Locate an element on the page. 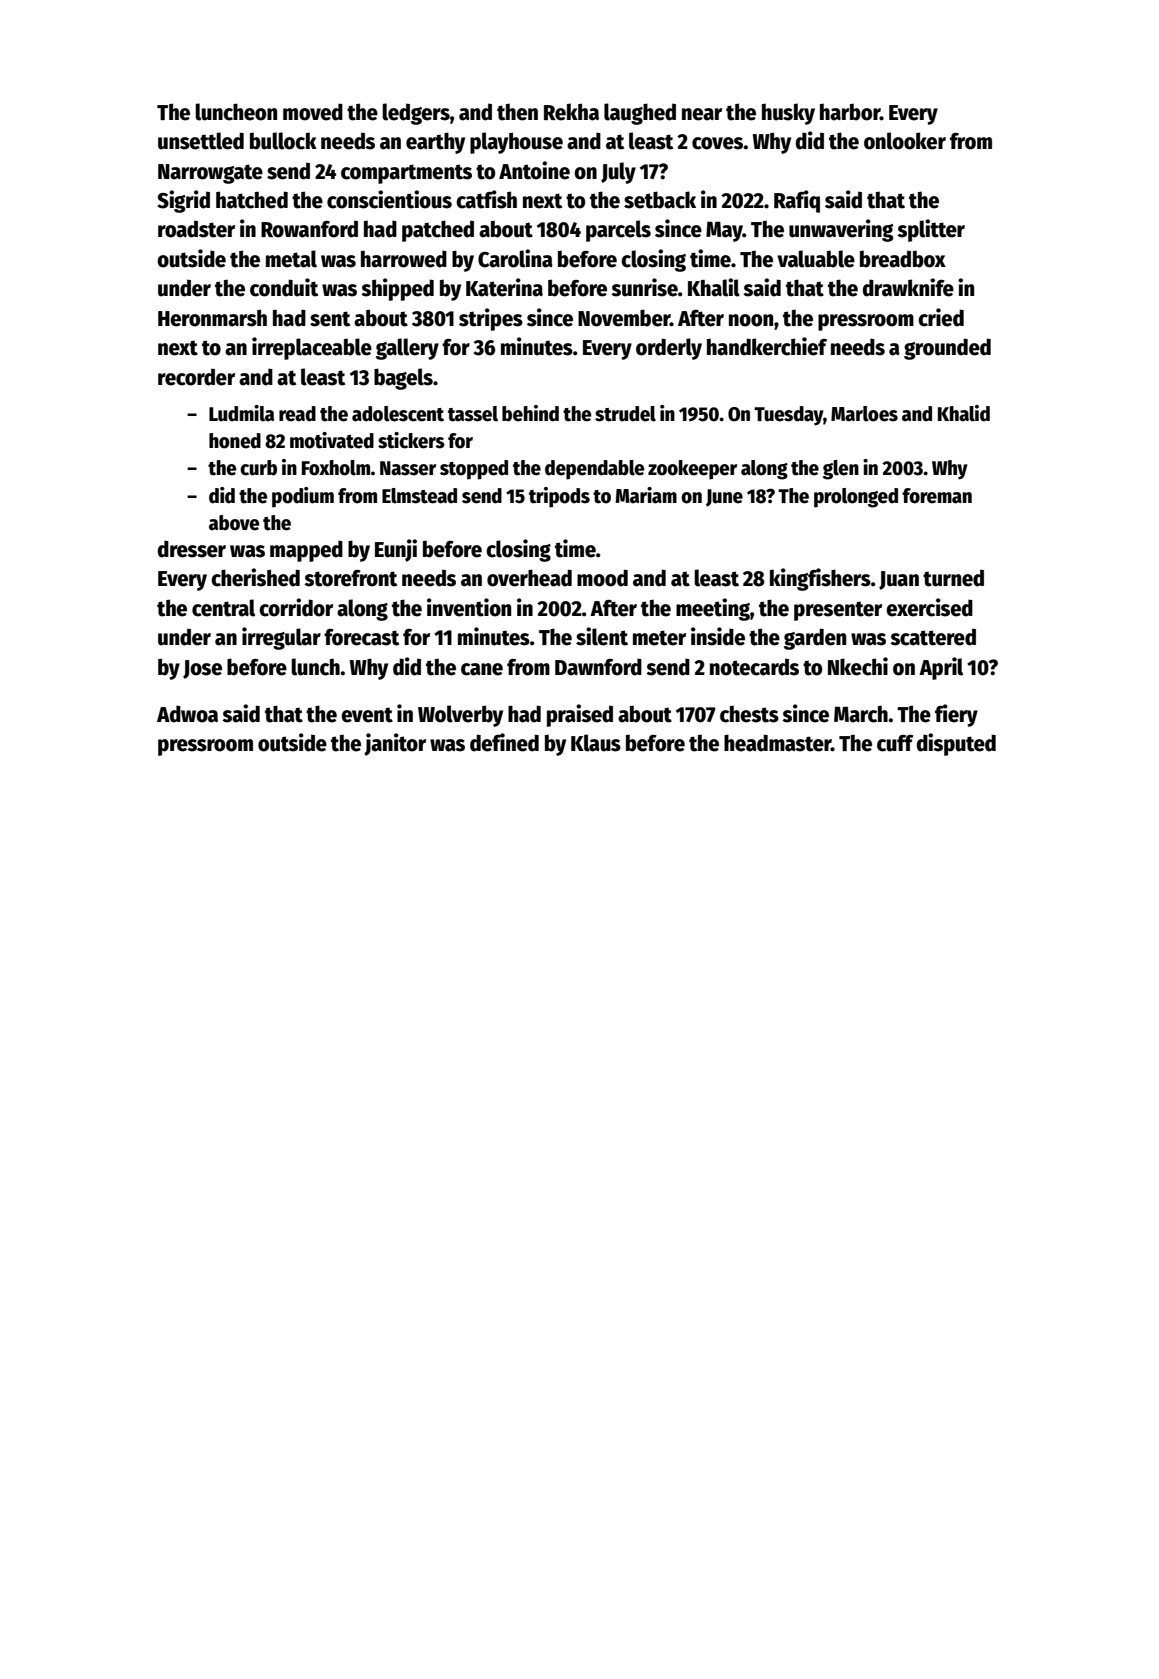 This image has width=1159, height=1679. cried is located at coordinates (941, 317).
